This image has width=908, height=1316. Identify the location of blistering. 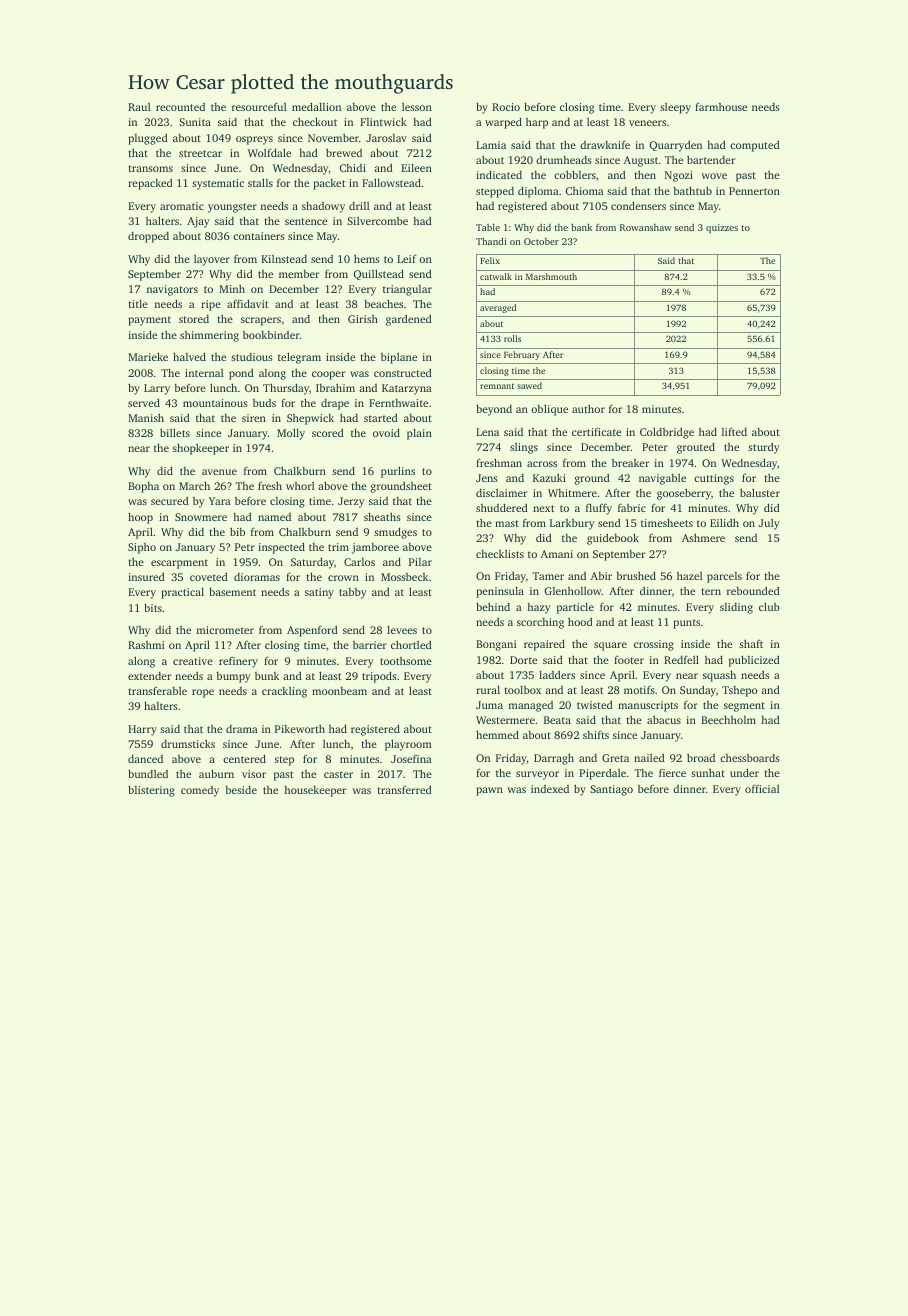
(151, 791).
